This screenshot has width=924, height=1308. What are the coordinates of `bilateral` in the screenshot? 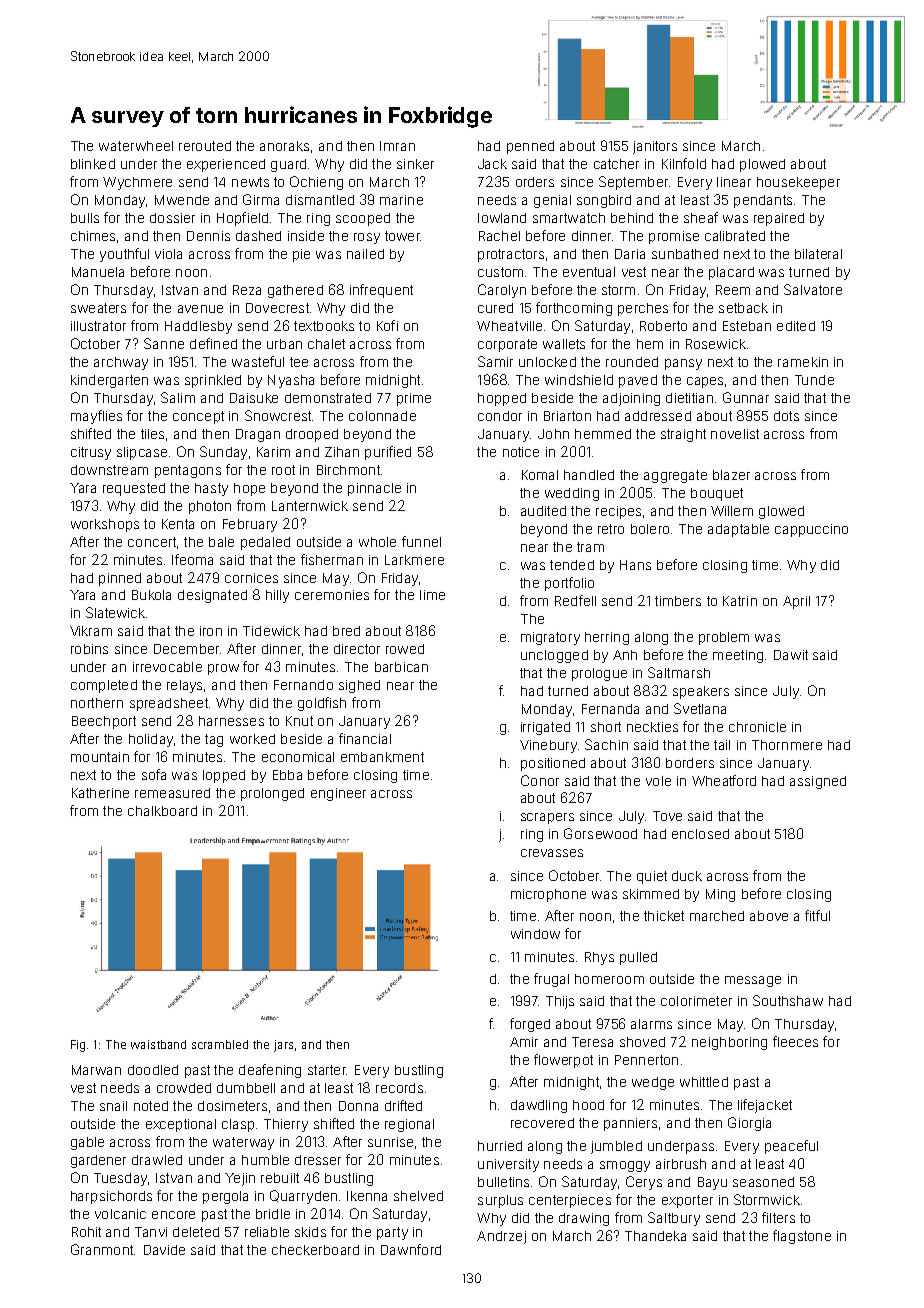 It's located at (818, 254).
